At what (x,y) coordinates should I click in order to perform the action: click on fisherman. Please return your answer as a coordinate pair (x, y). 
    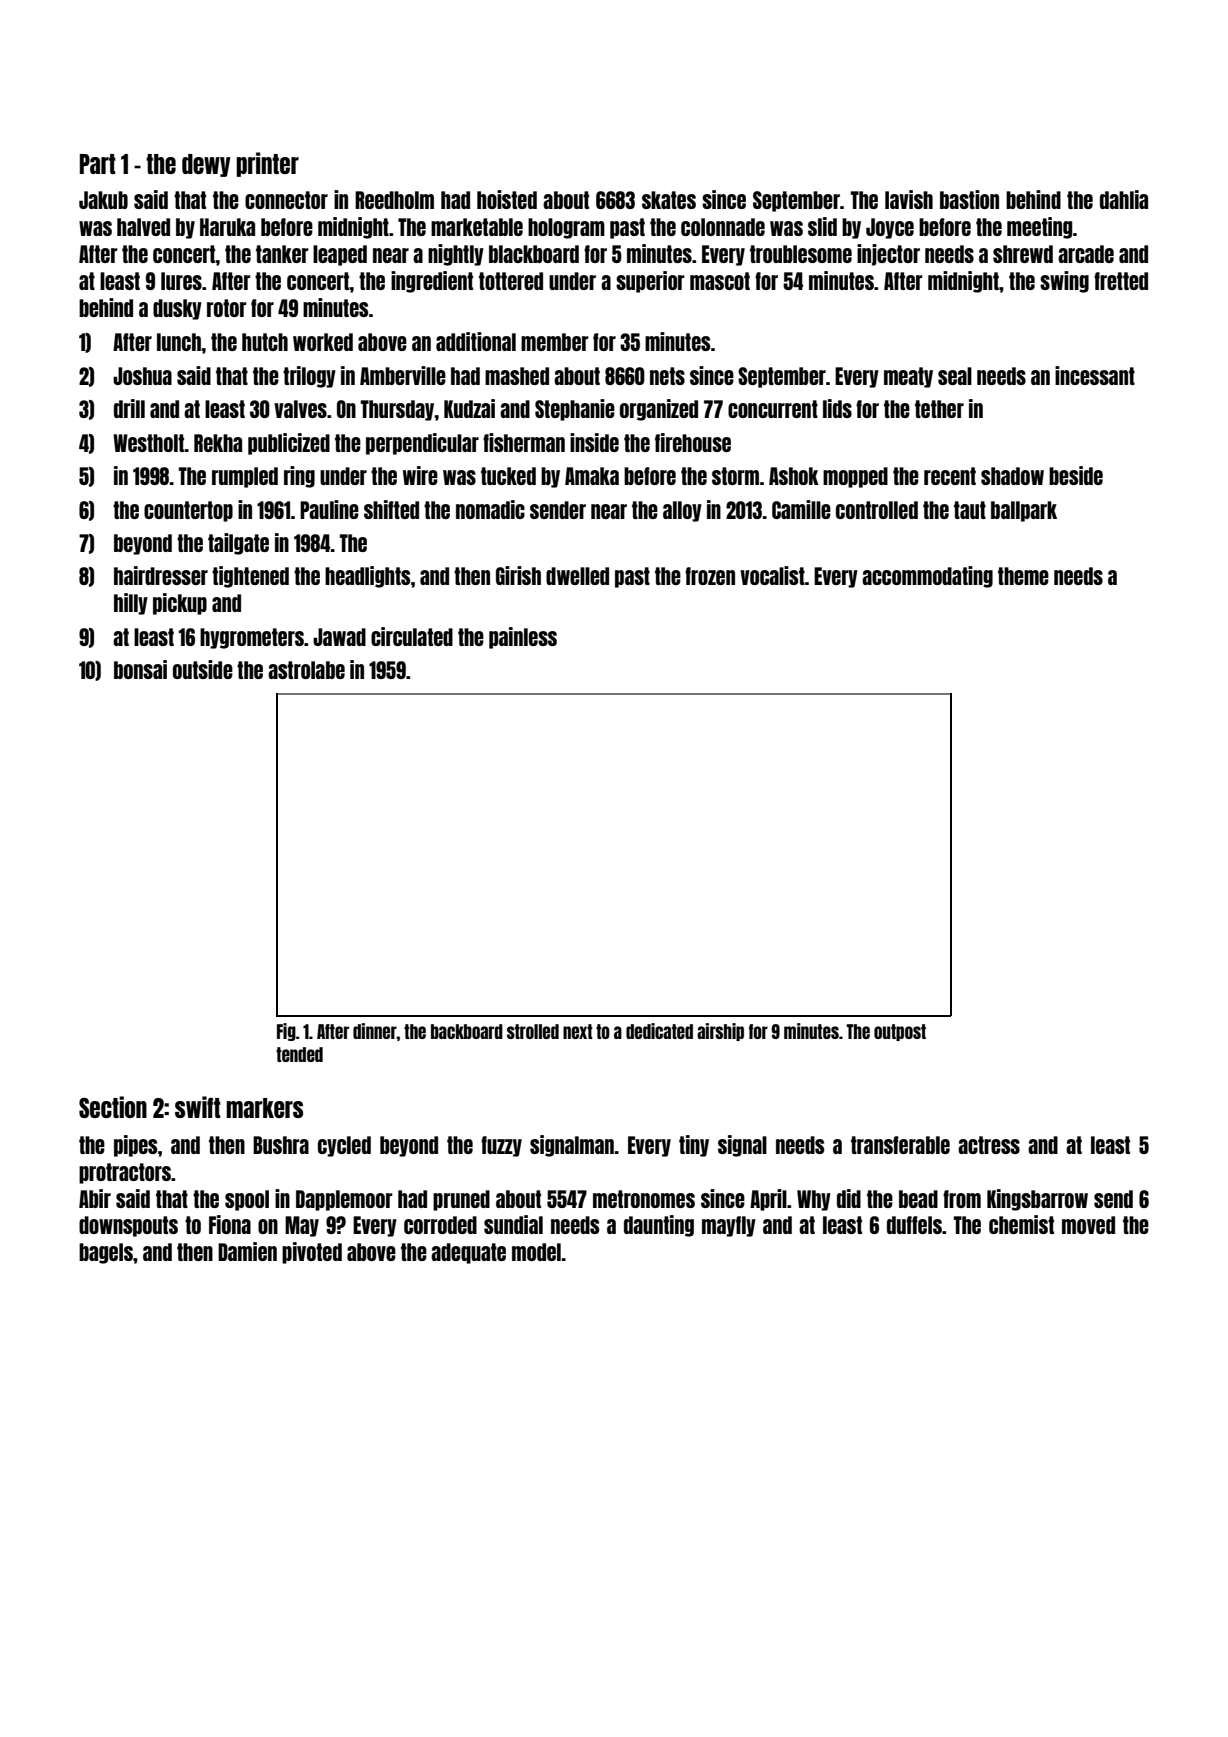
    Looking at the image, I should click on (524, 442).
